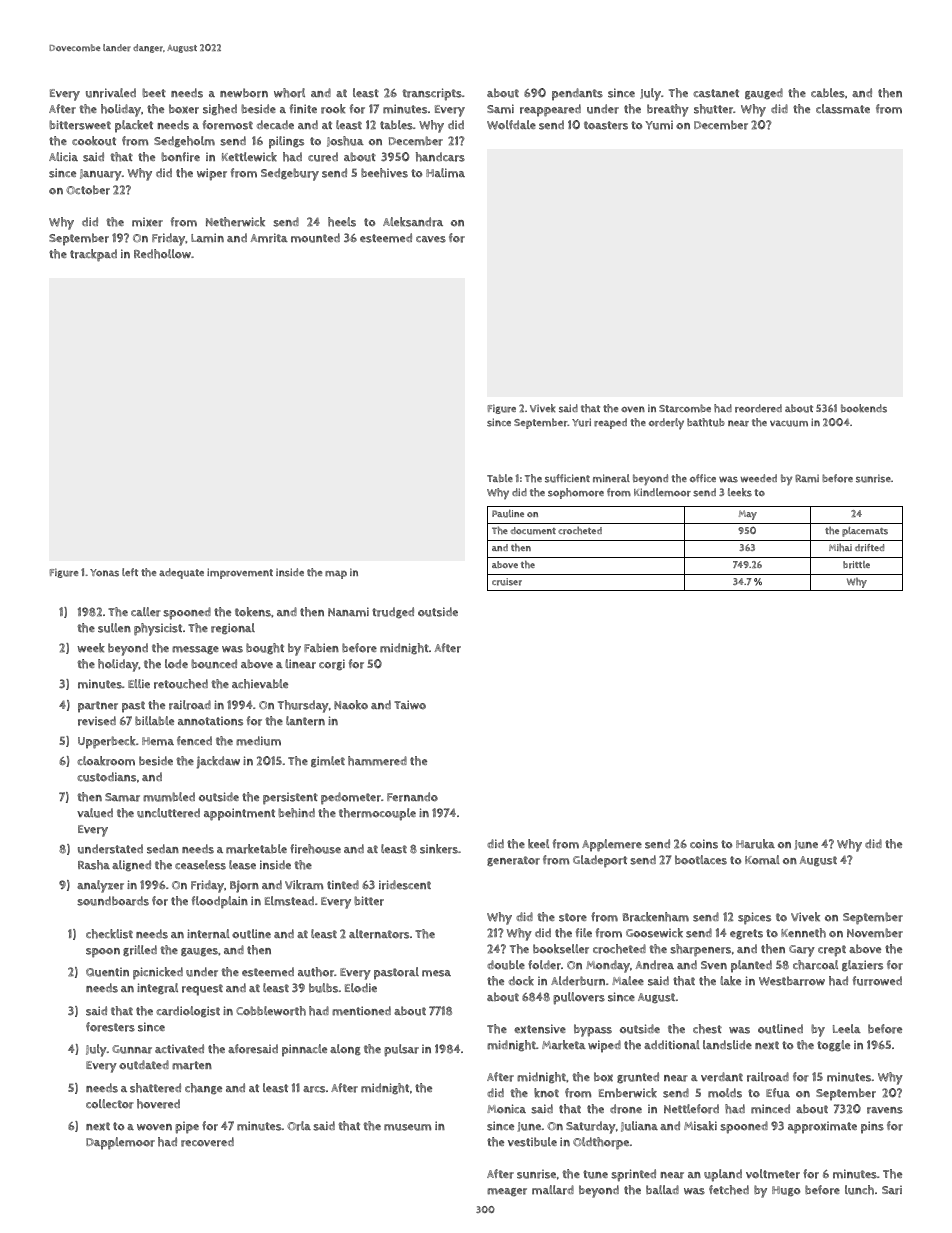 Image resolution: width=952 pixels, height=1233 pixels. I want to click on activated, so click(179, 1048).
